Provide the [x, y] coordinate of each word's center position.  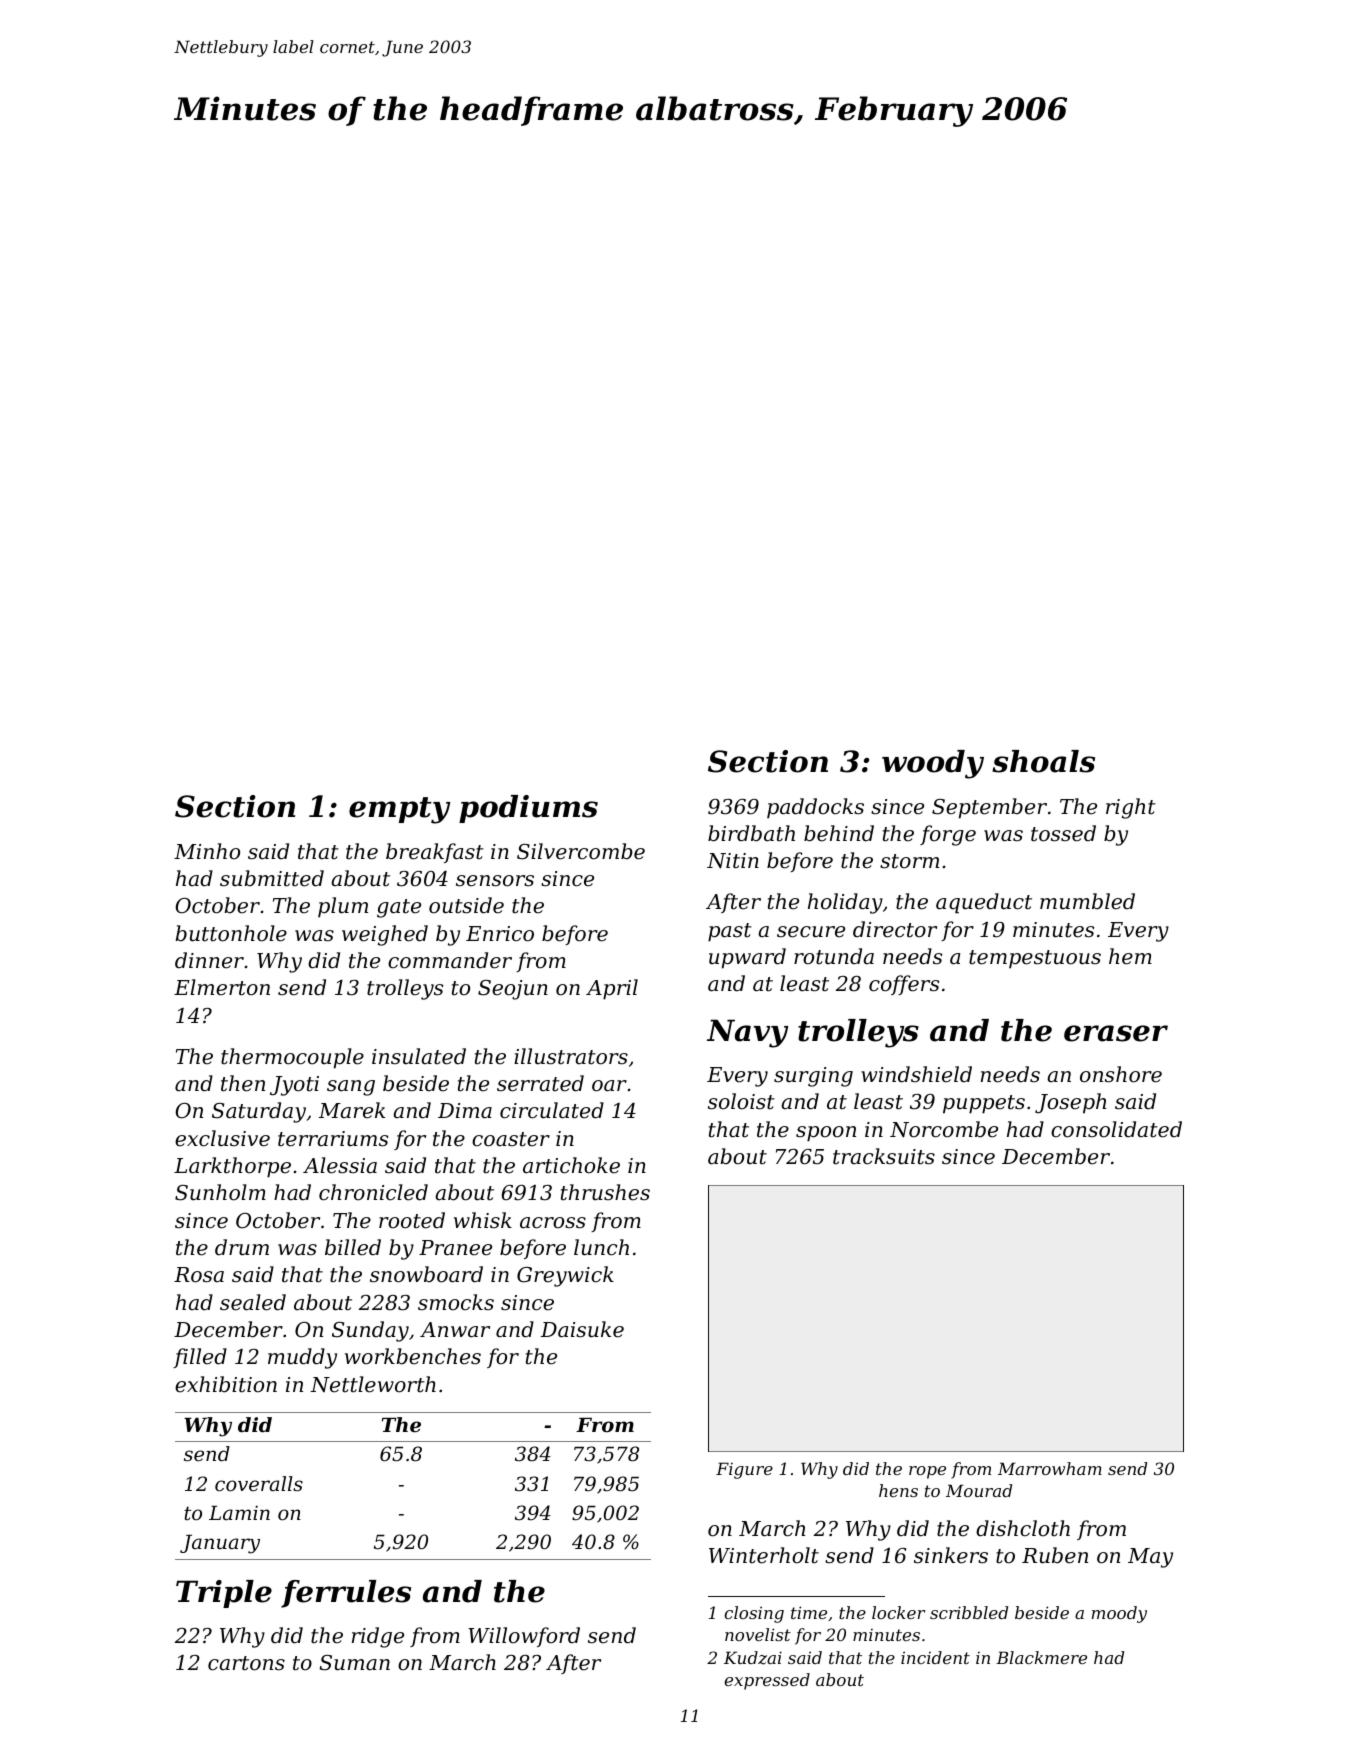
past [730, 932]
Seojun [513, 990]
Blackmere [1041, 1657]
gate [399, 908]
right [1131, 808]
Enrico [500, 934]
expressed [767, 1681]
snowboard [426, 1274]
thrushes [605, 1192]
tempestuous [1035, 959]
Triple [224, 1594]
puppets [984, 1104]
